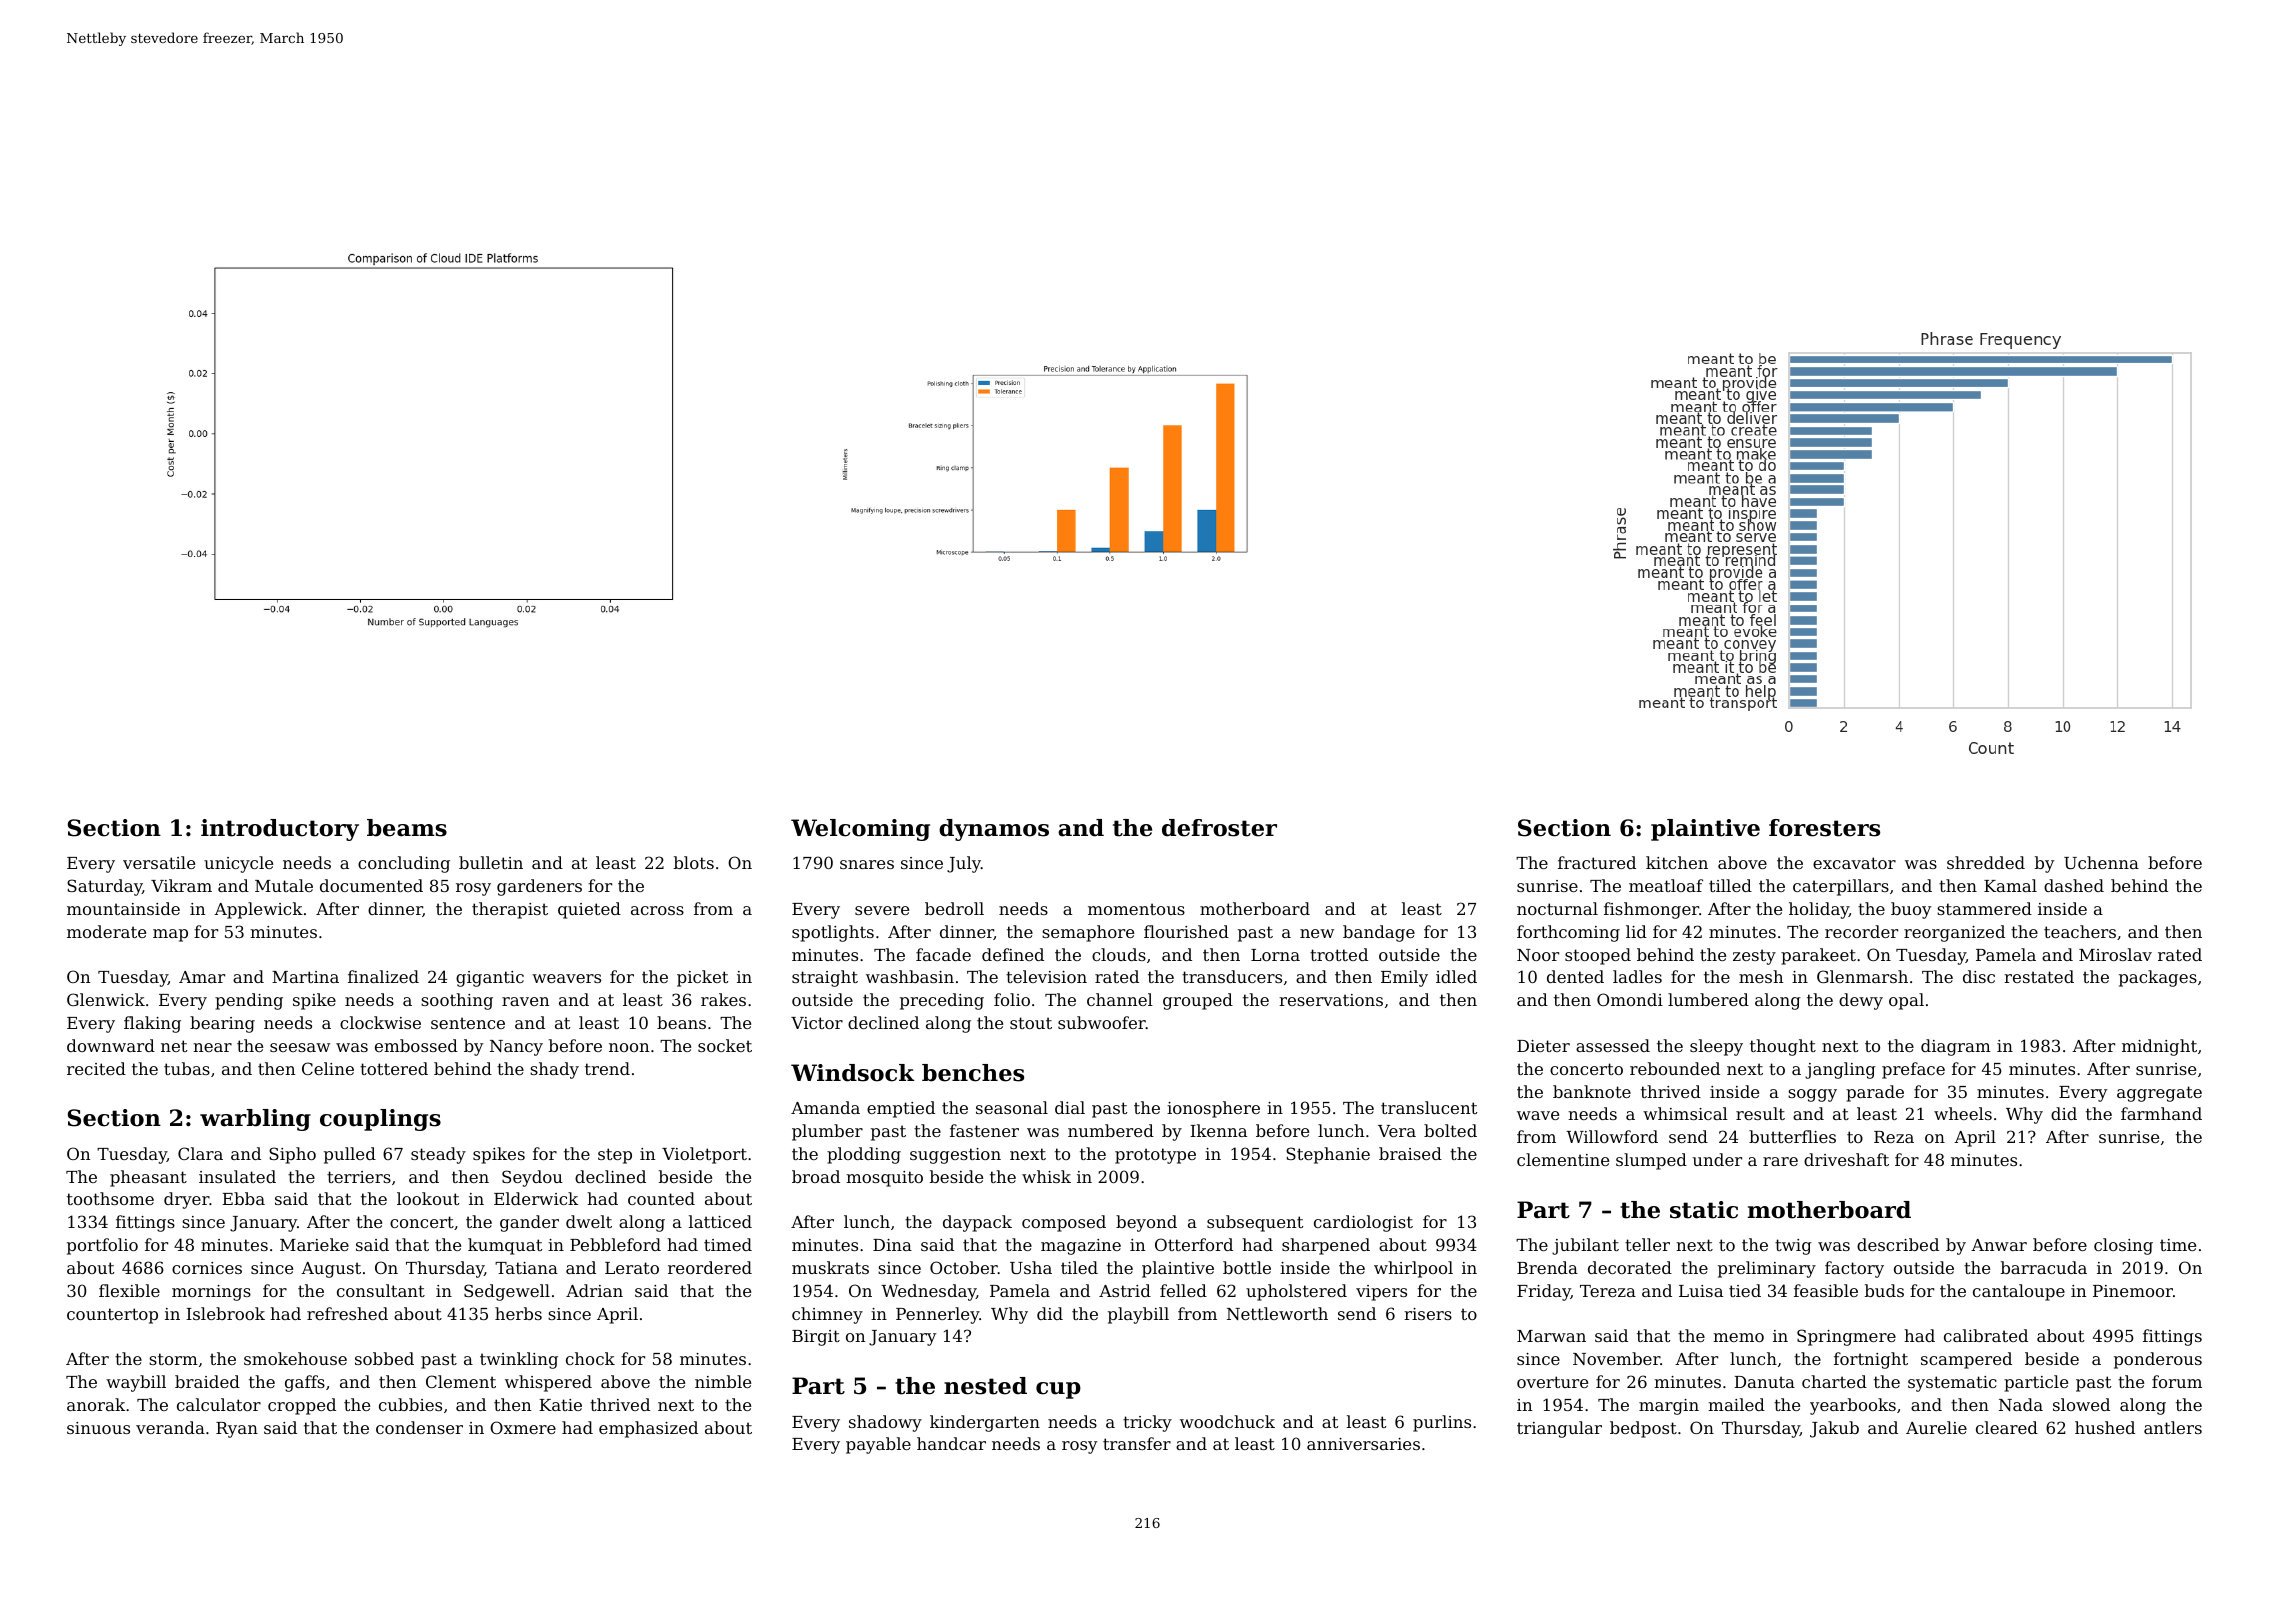 Image resolution: width=2269 pixels, height=1604 pixels. Describe the element at coordinates (129, 1290) in the image. I see `flexible` at that location.
